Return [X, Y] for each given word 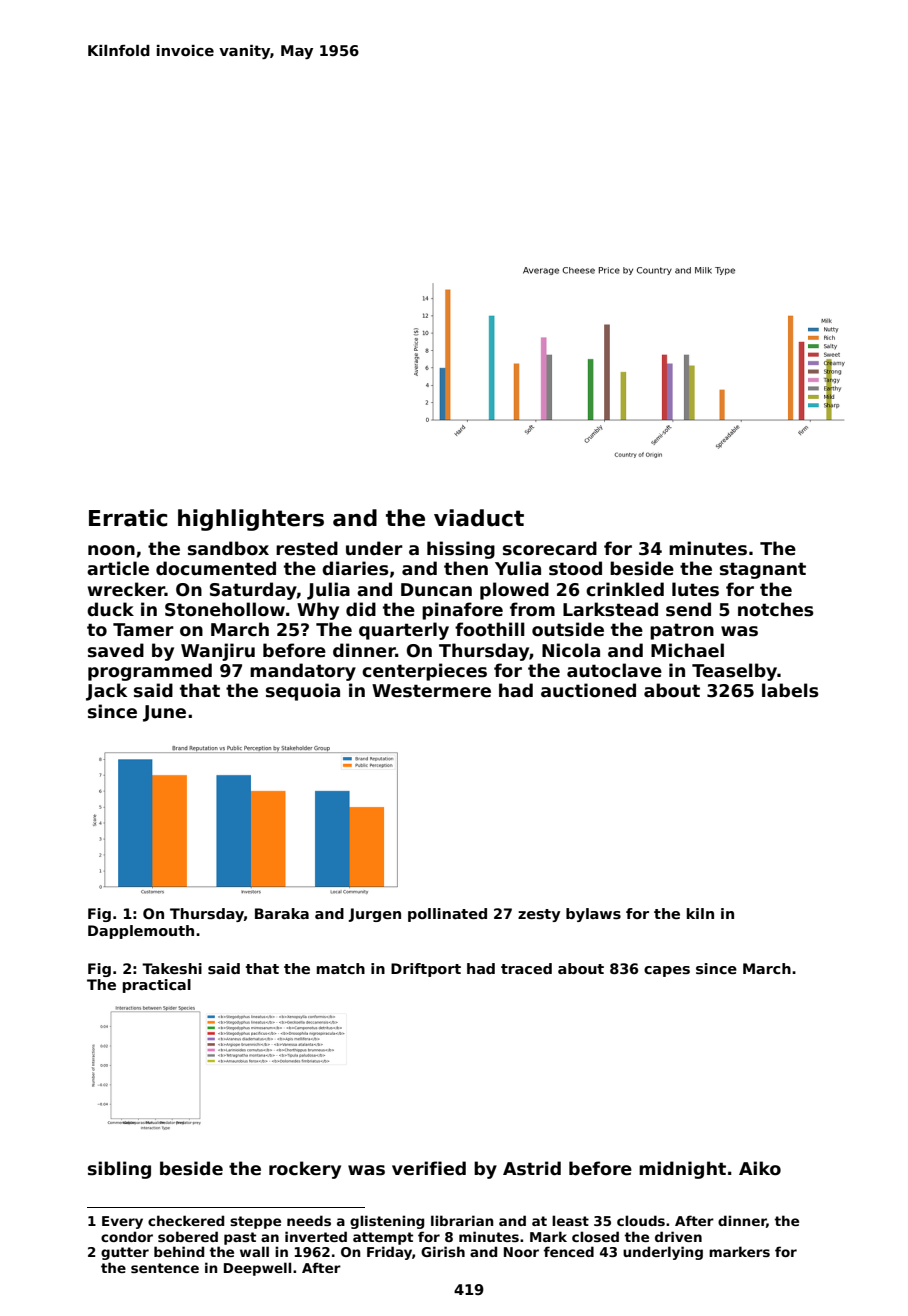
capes [667, 971]
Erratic [128, 518]
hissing [461, 550]
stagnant [763, 570]
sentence [165, 1268]
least [570, 1220]
